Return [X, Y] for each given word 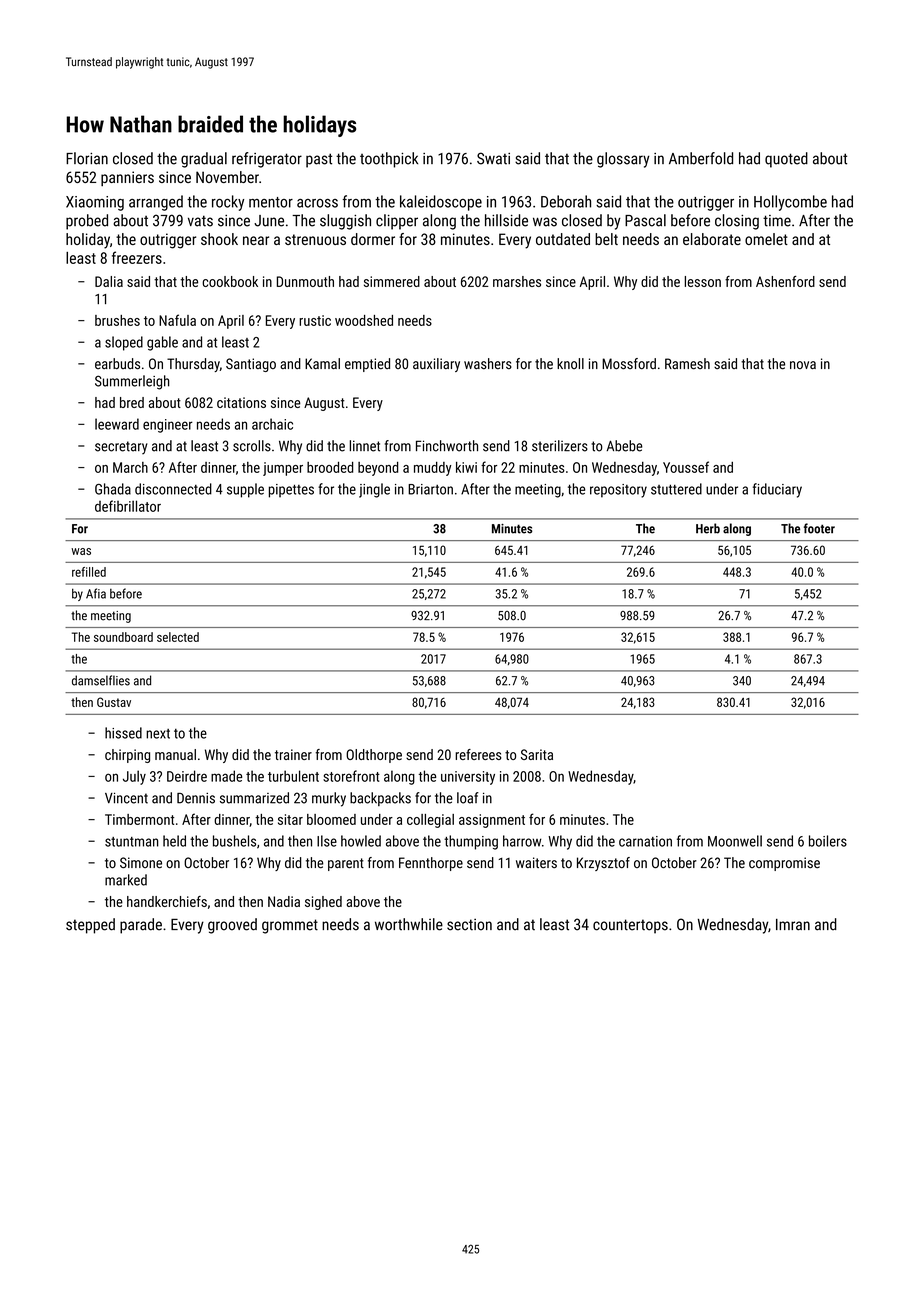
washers [488, 363]
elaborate [712, 239]
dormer [373, 239]
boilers [828, 841]
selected [178, 637]
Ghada [113, 489]
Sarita [537, 754]
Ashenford [785, 281]
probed [87, 222]
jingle [374, 490]
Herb [708, 528]
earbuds [117, 364]
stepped [90, 926]
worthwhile [409, 924]
